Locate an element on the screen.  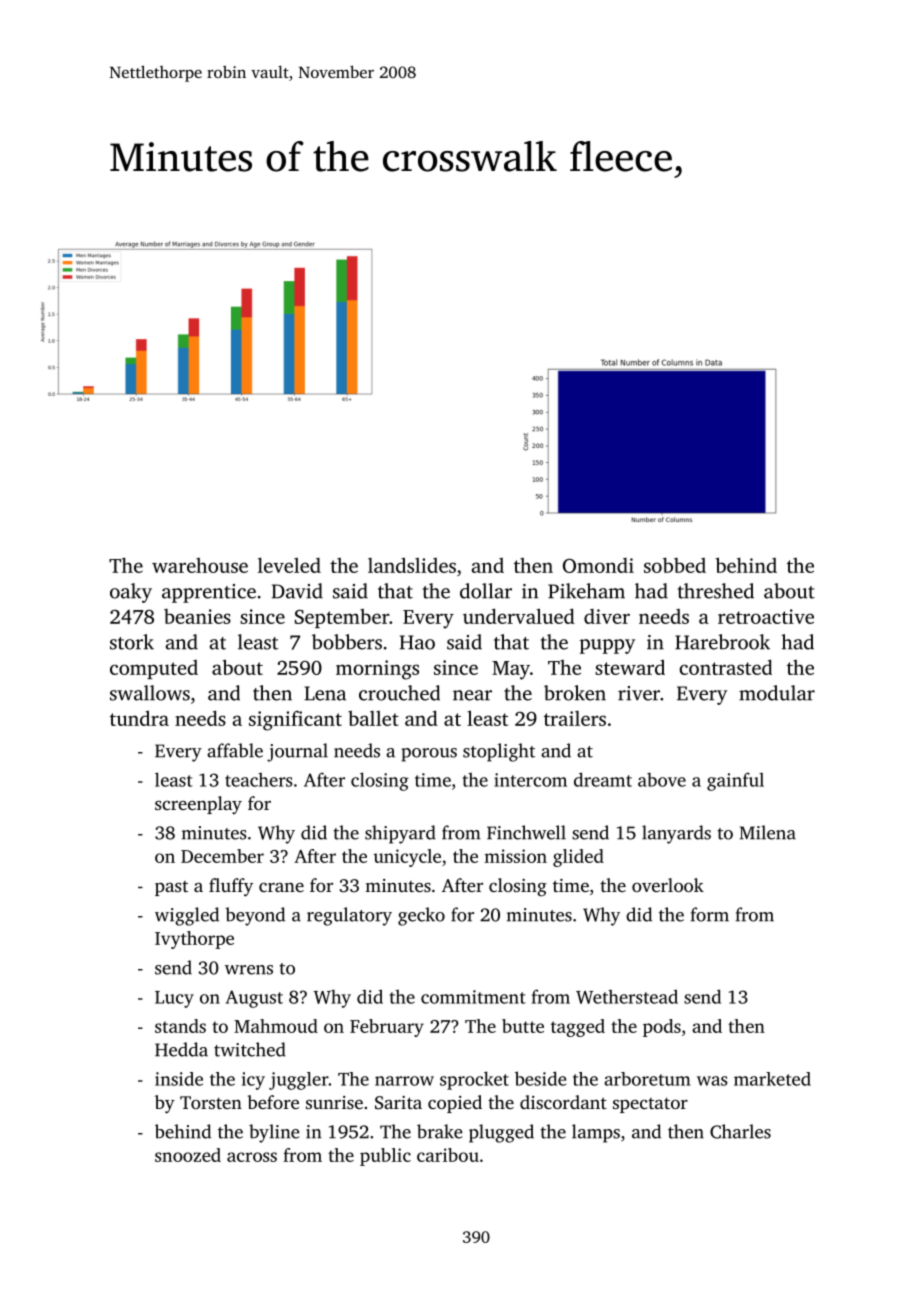
commitment is located at coordinates (473, 997).
